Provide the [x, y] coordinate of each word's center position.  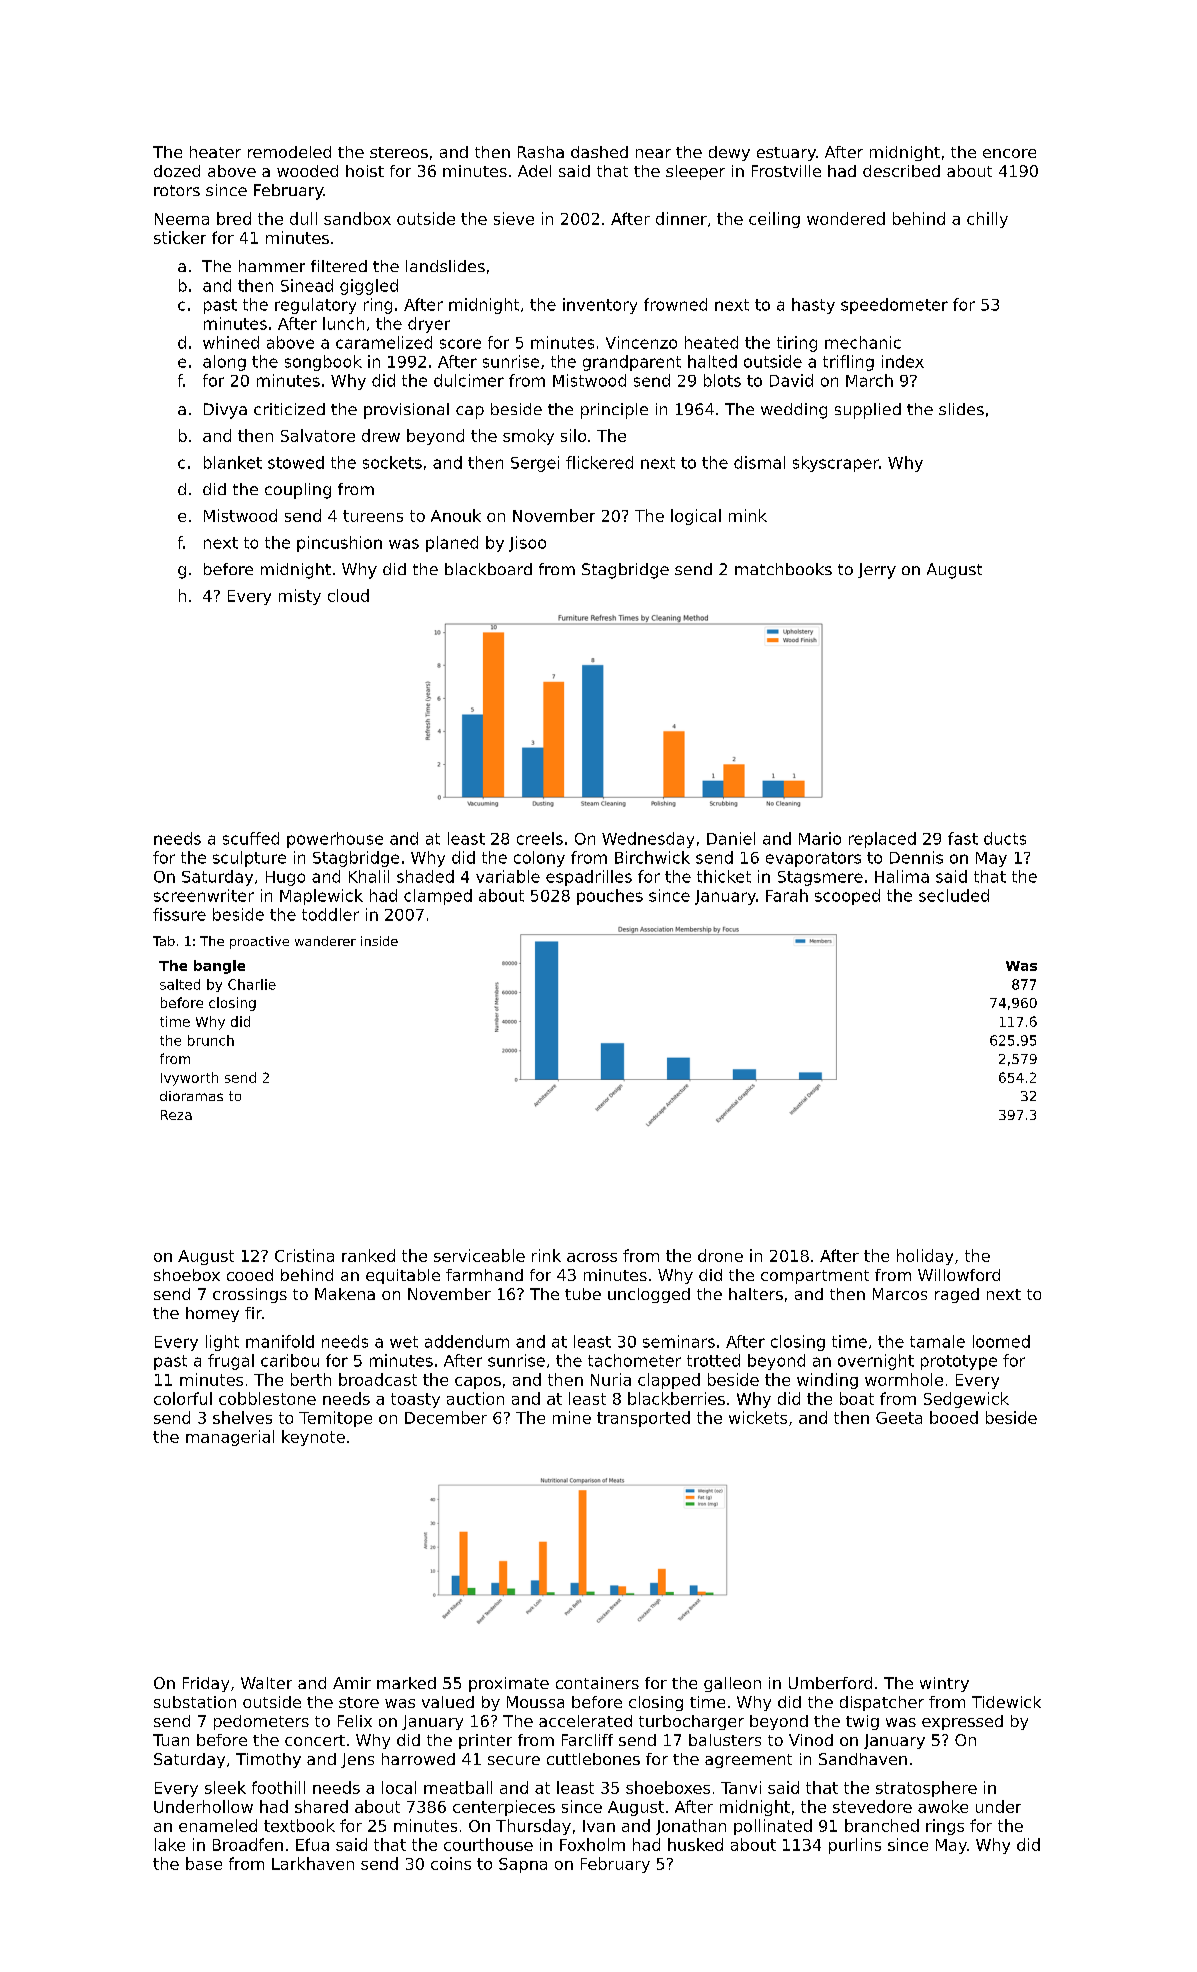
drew [381, 435]
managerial [230, 1438]
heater [215, 152]
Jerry [877, 571]
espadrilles [589, 878]
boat [857, 1398]
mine [572, 1417]
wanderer [325, 941]
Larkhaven [313, 1863]
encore [1009, 153]
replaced [882, 840]
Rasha [541, 152]
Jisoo [527, 544]
